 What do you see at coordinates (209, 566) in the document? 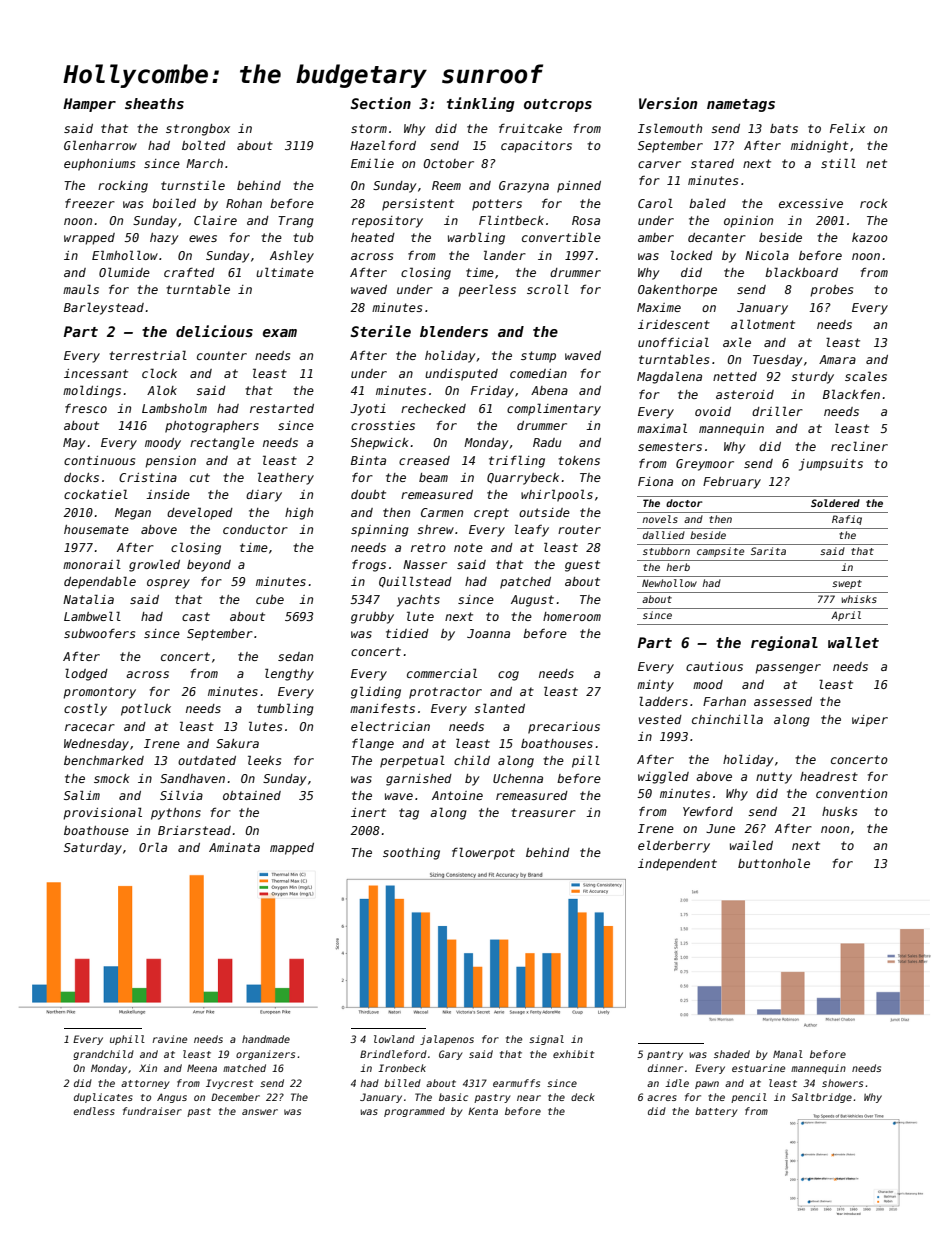
I see `beyond` at bounding box center [209, 566].
